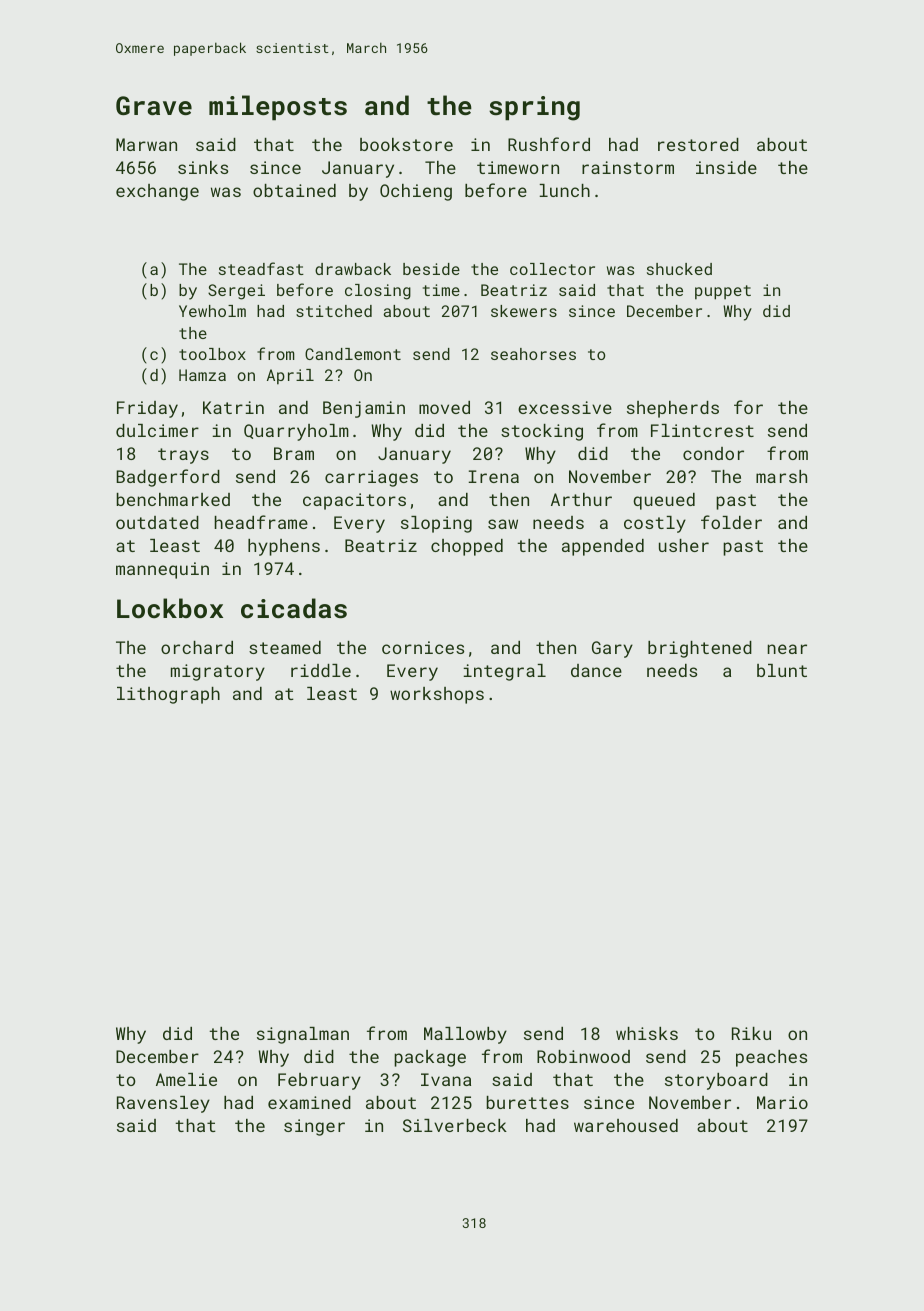  I want to click on mileposts, so click(278, 108).
